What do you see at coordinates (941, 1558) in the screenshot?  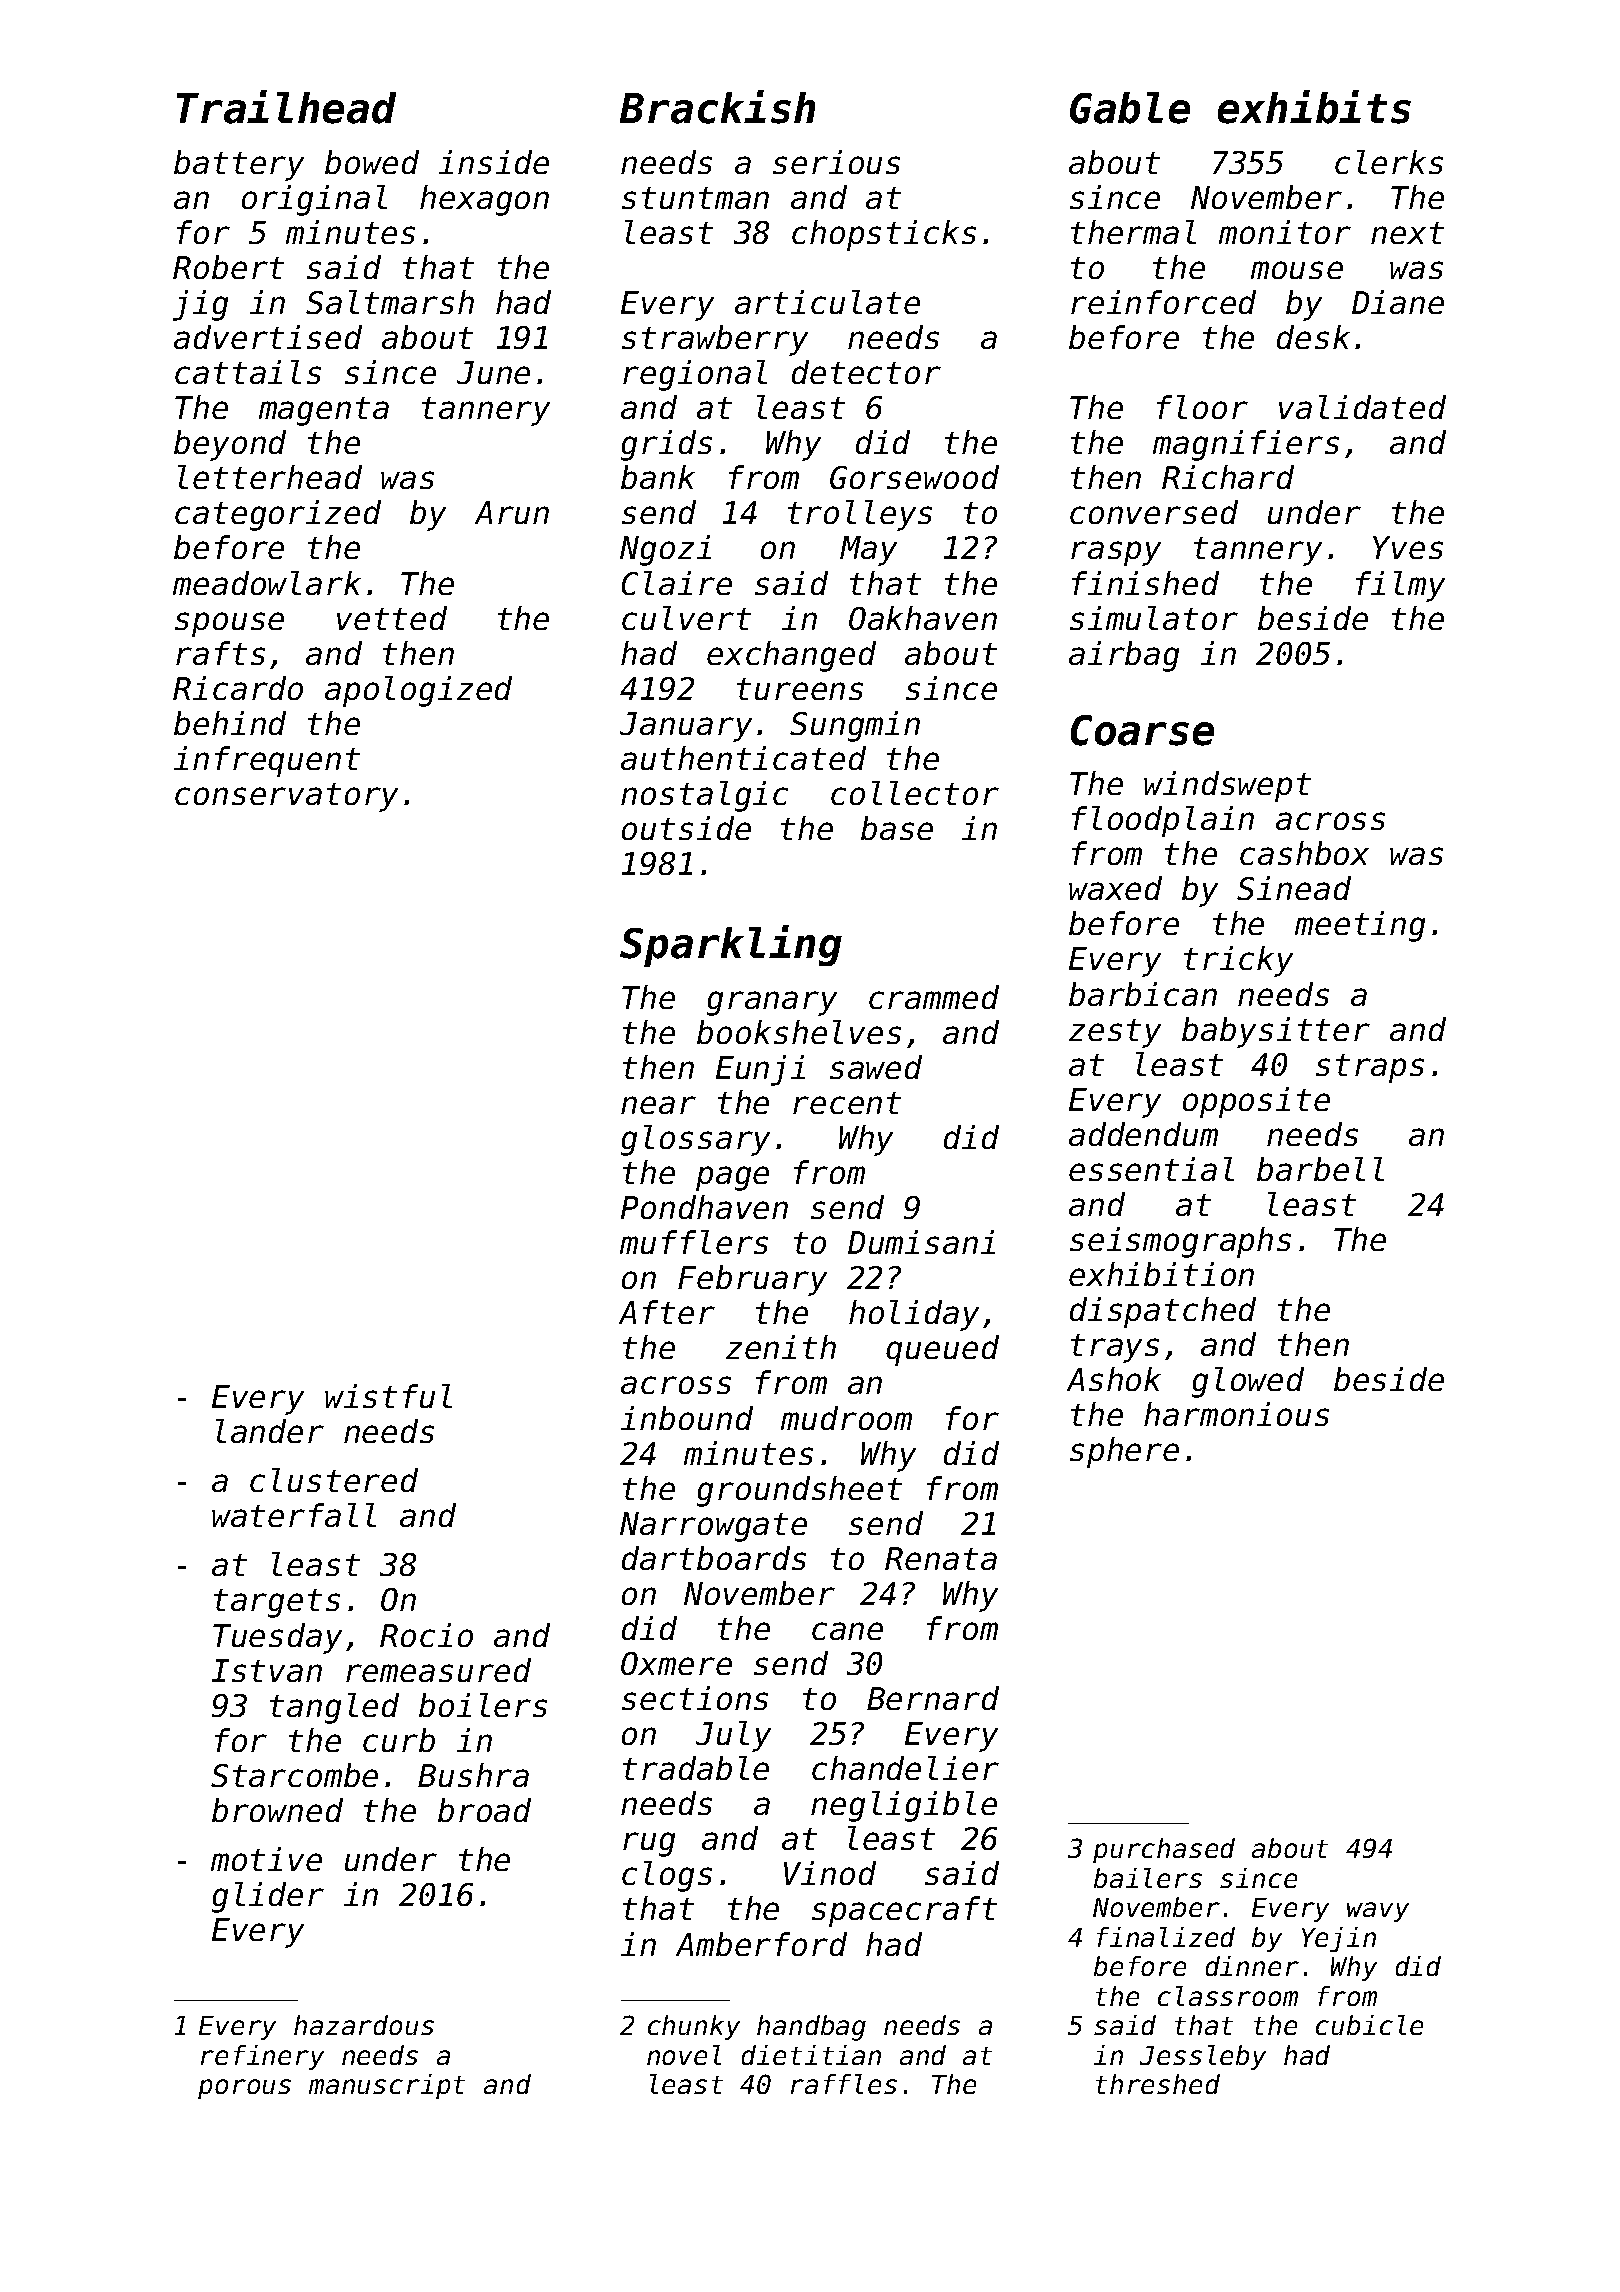 I see `Renata` at bounding box center [941, 1558].
